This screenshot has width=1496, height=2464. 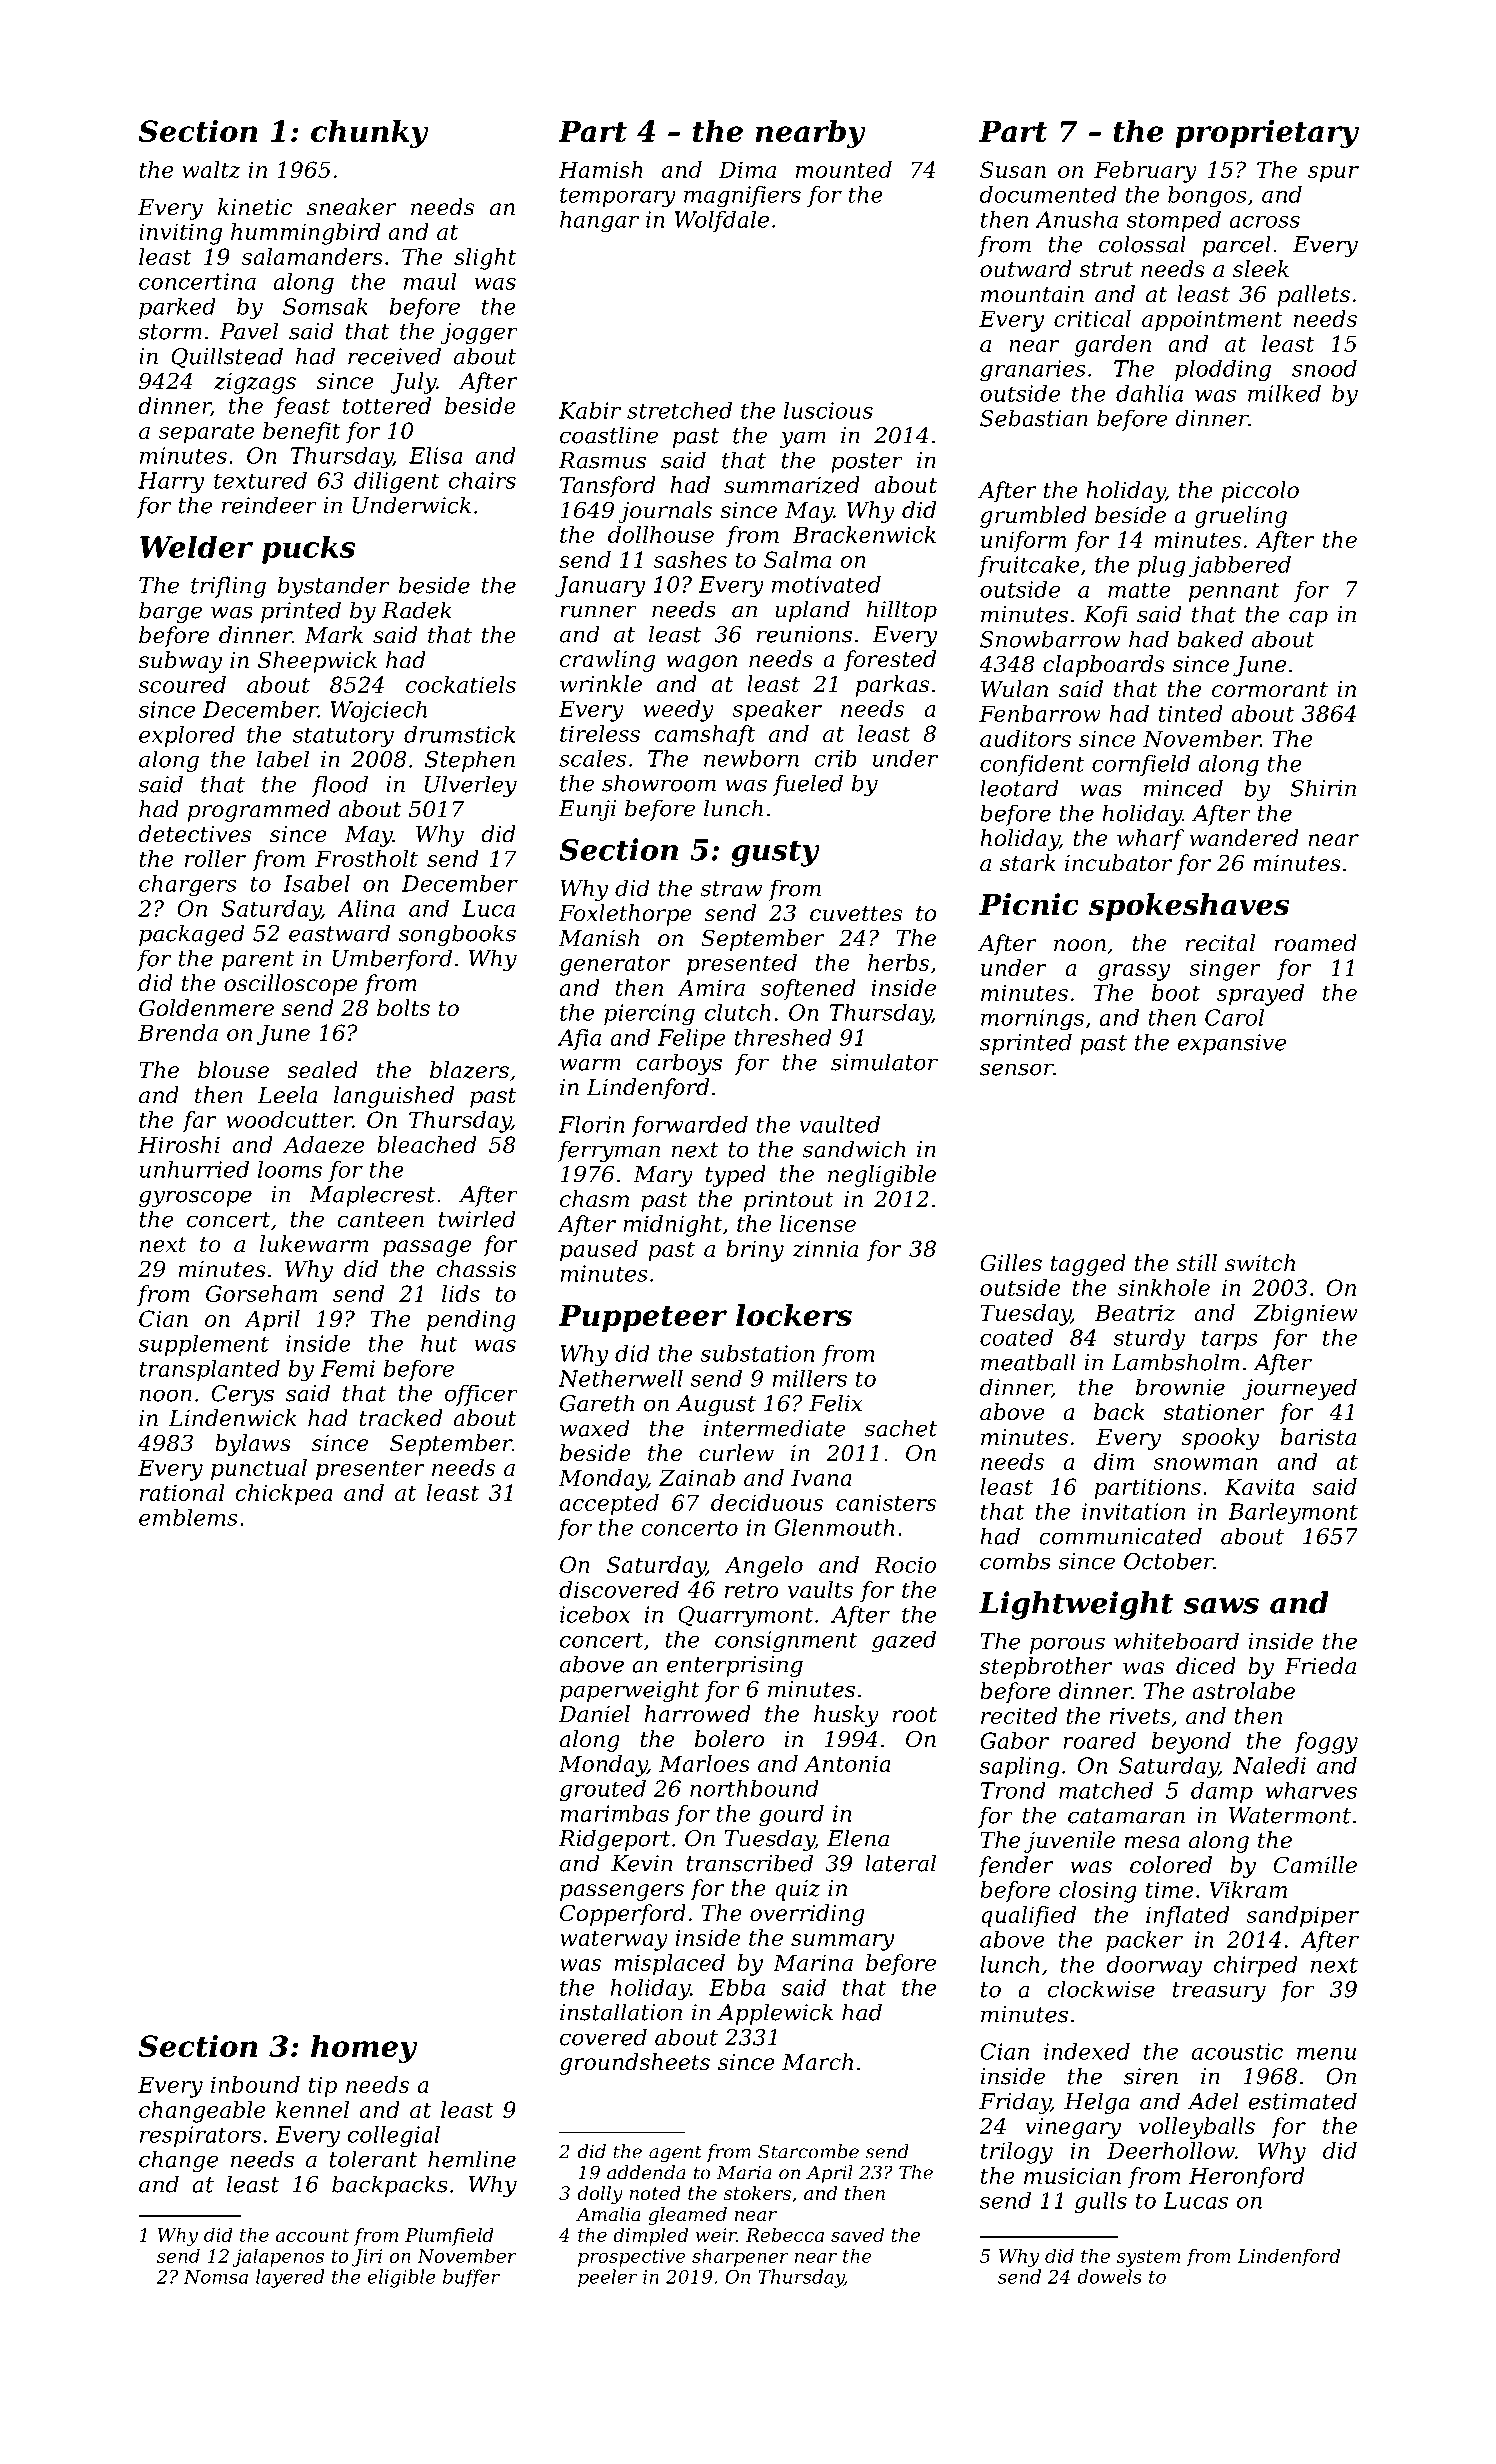 I want to click on Wulan, so click(x=1014, y=689).
